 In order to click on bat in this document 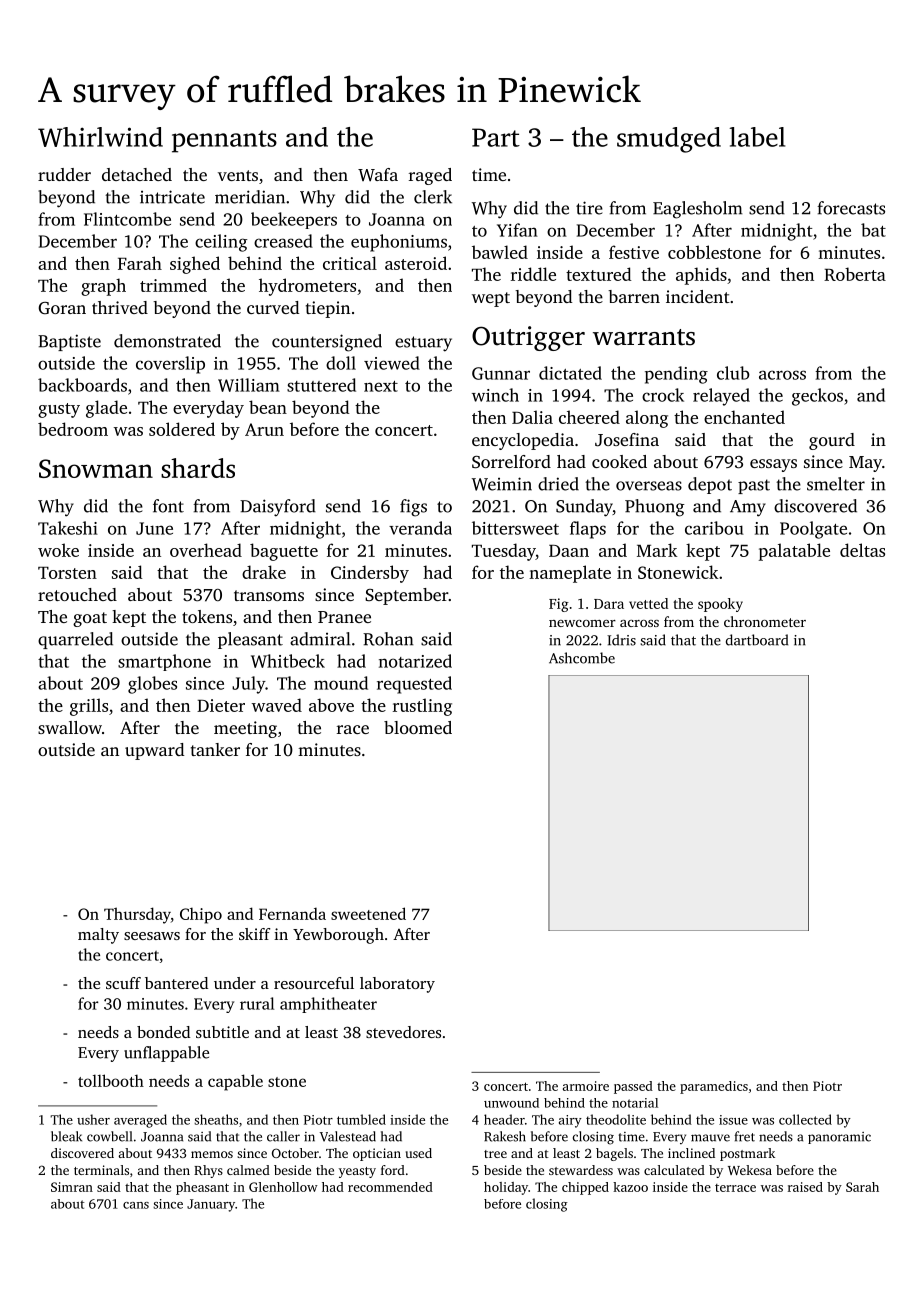, I will do `click(873, 230)`.
